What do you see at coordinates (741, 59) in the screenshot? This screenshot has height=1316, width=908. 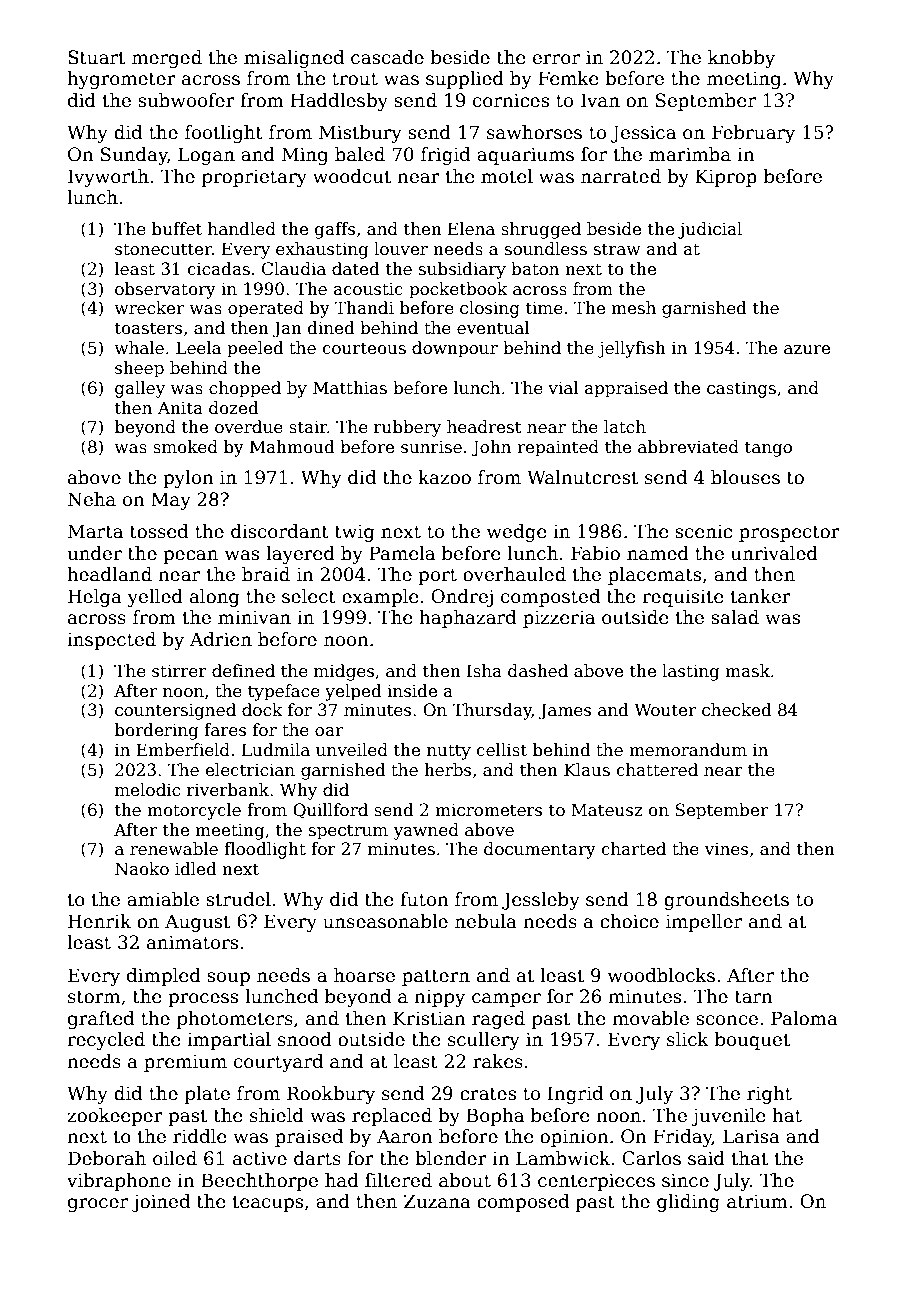 I see `knobby` at bounding box center [741, 59].
